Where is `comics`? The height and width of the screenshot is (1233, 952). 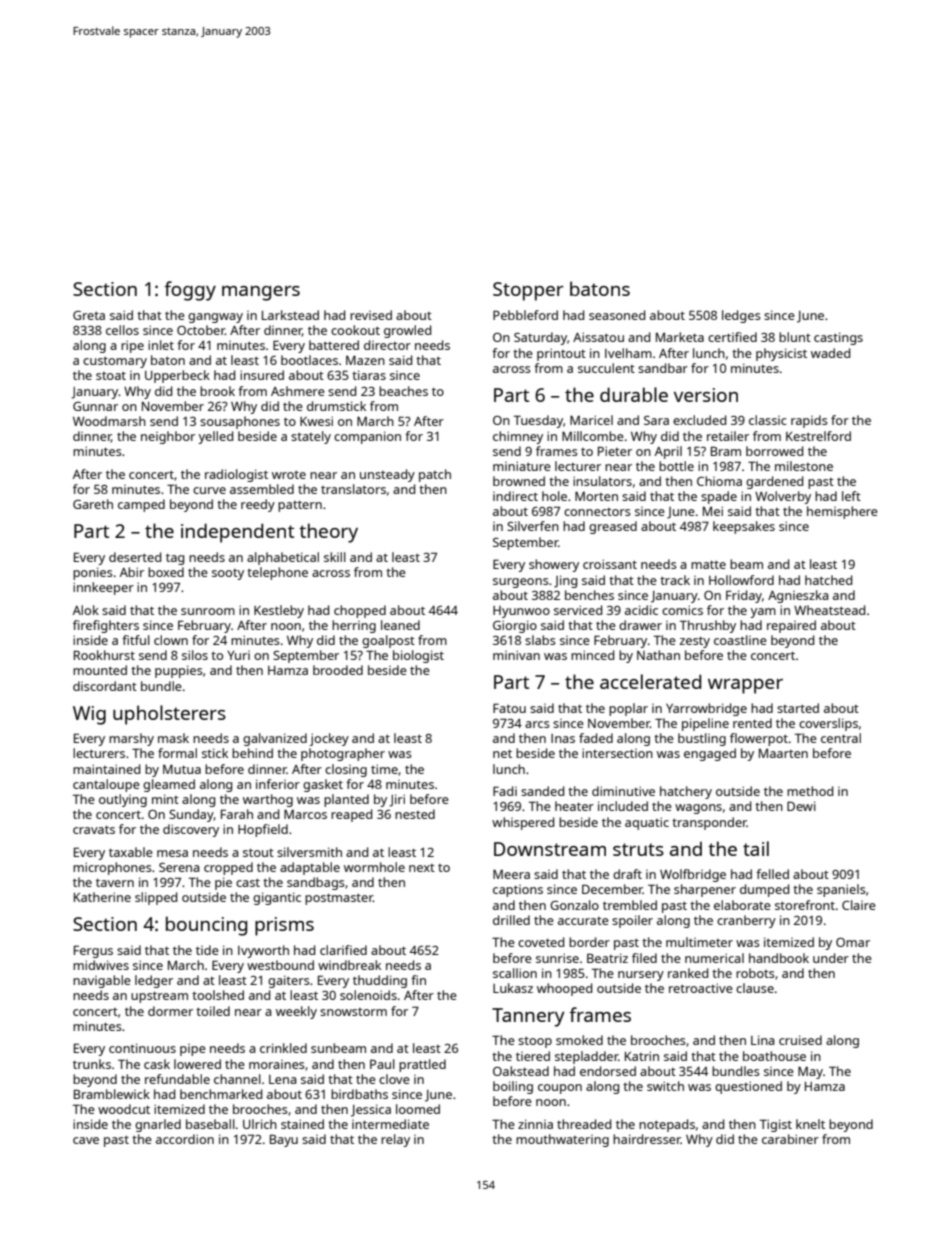
comics is located at coordinates (682, 610).
